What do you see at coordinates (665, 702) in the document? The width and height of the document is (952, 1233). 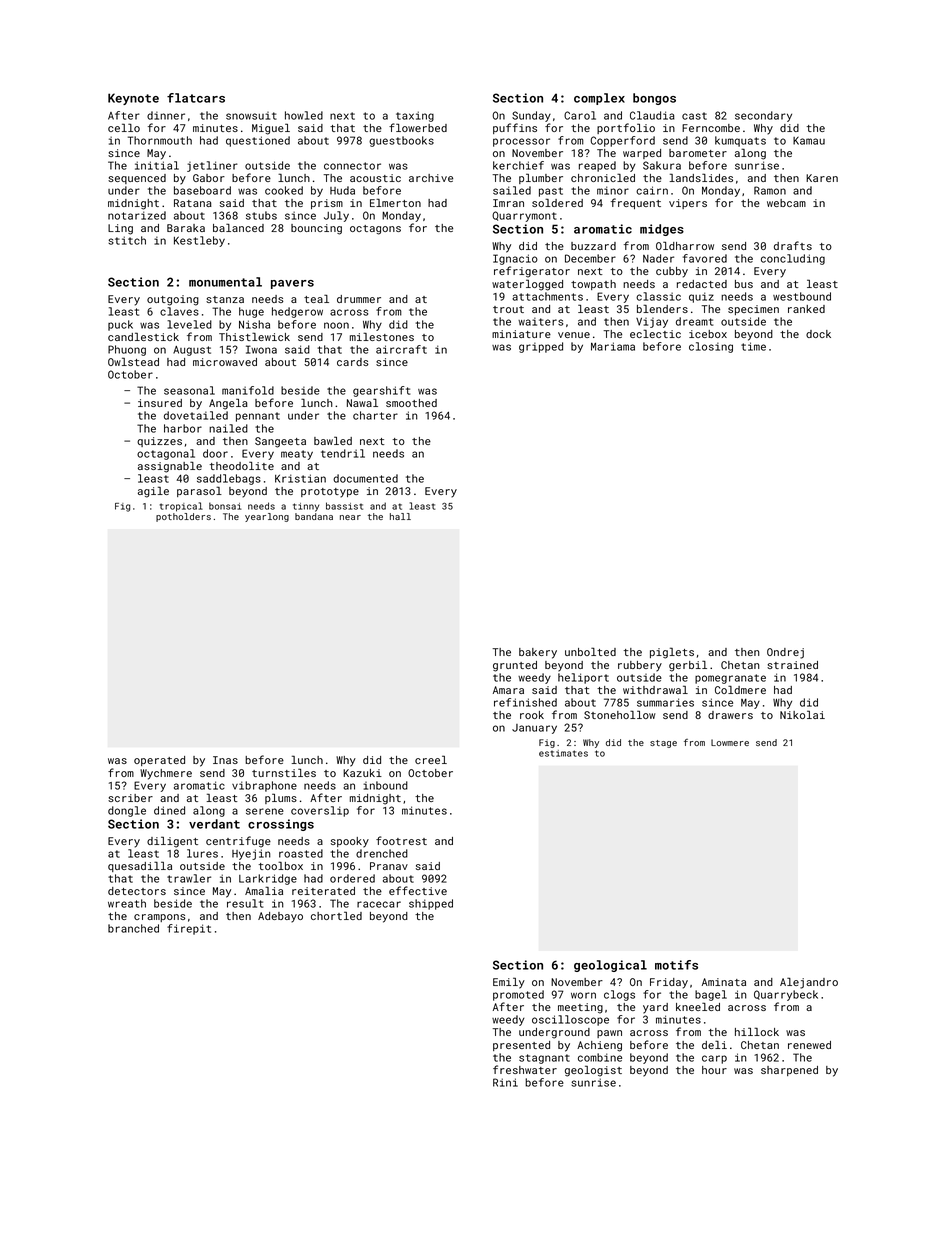 I see `summaries` at bounding box center [665, 702].
